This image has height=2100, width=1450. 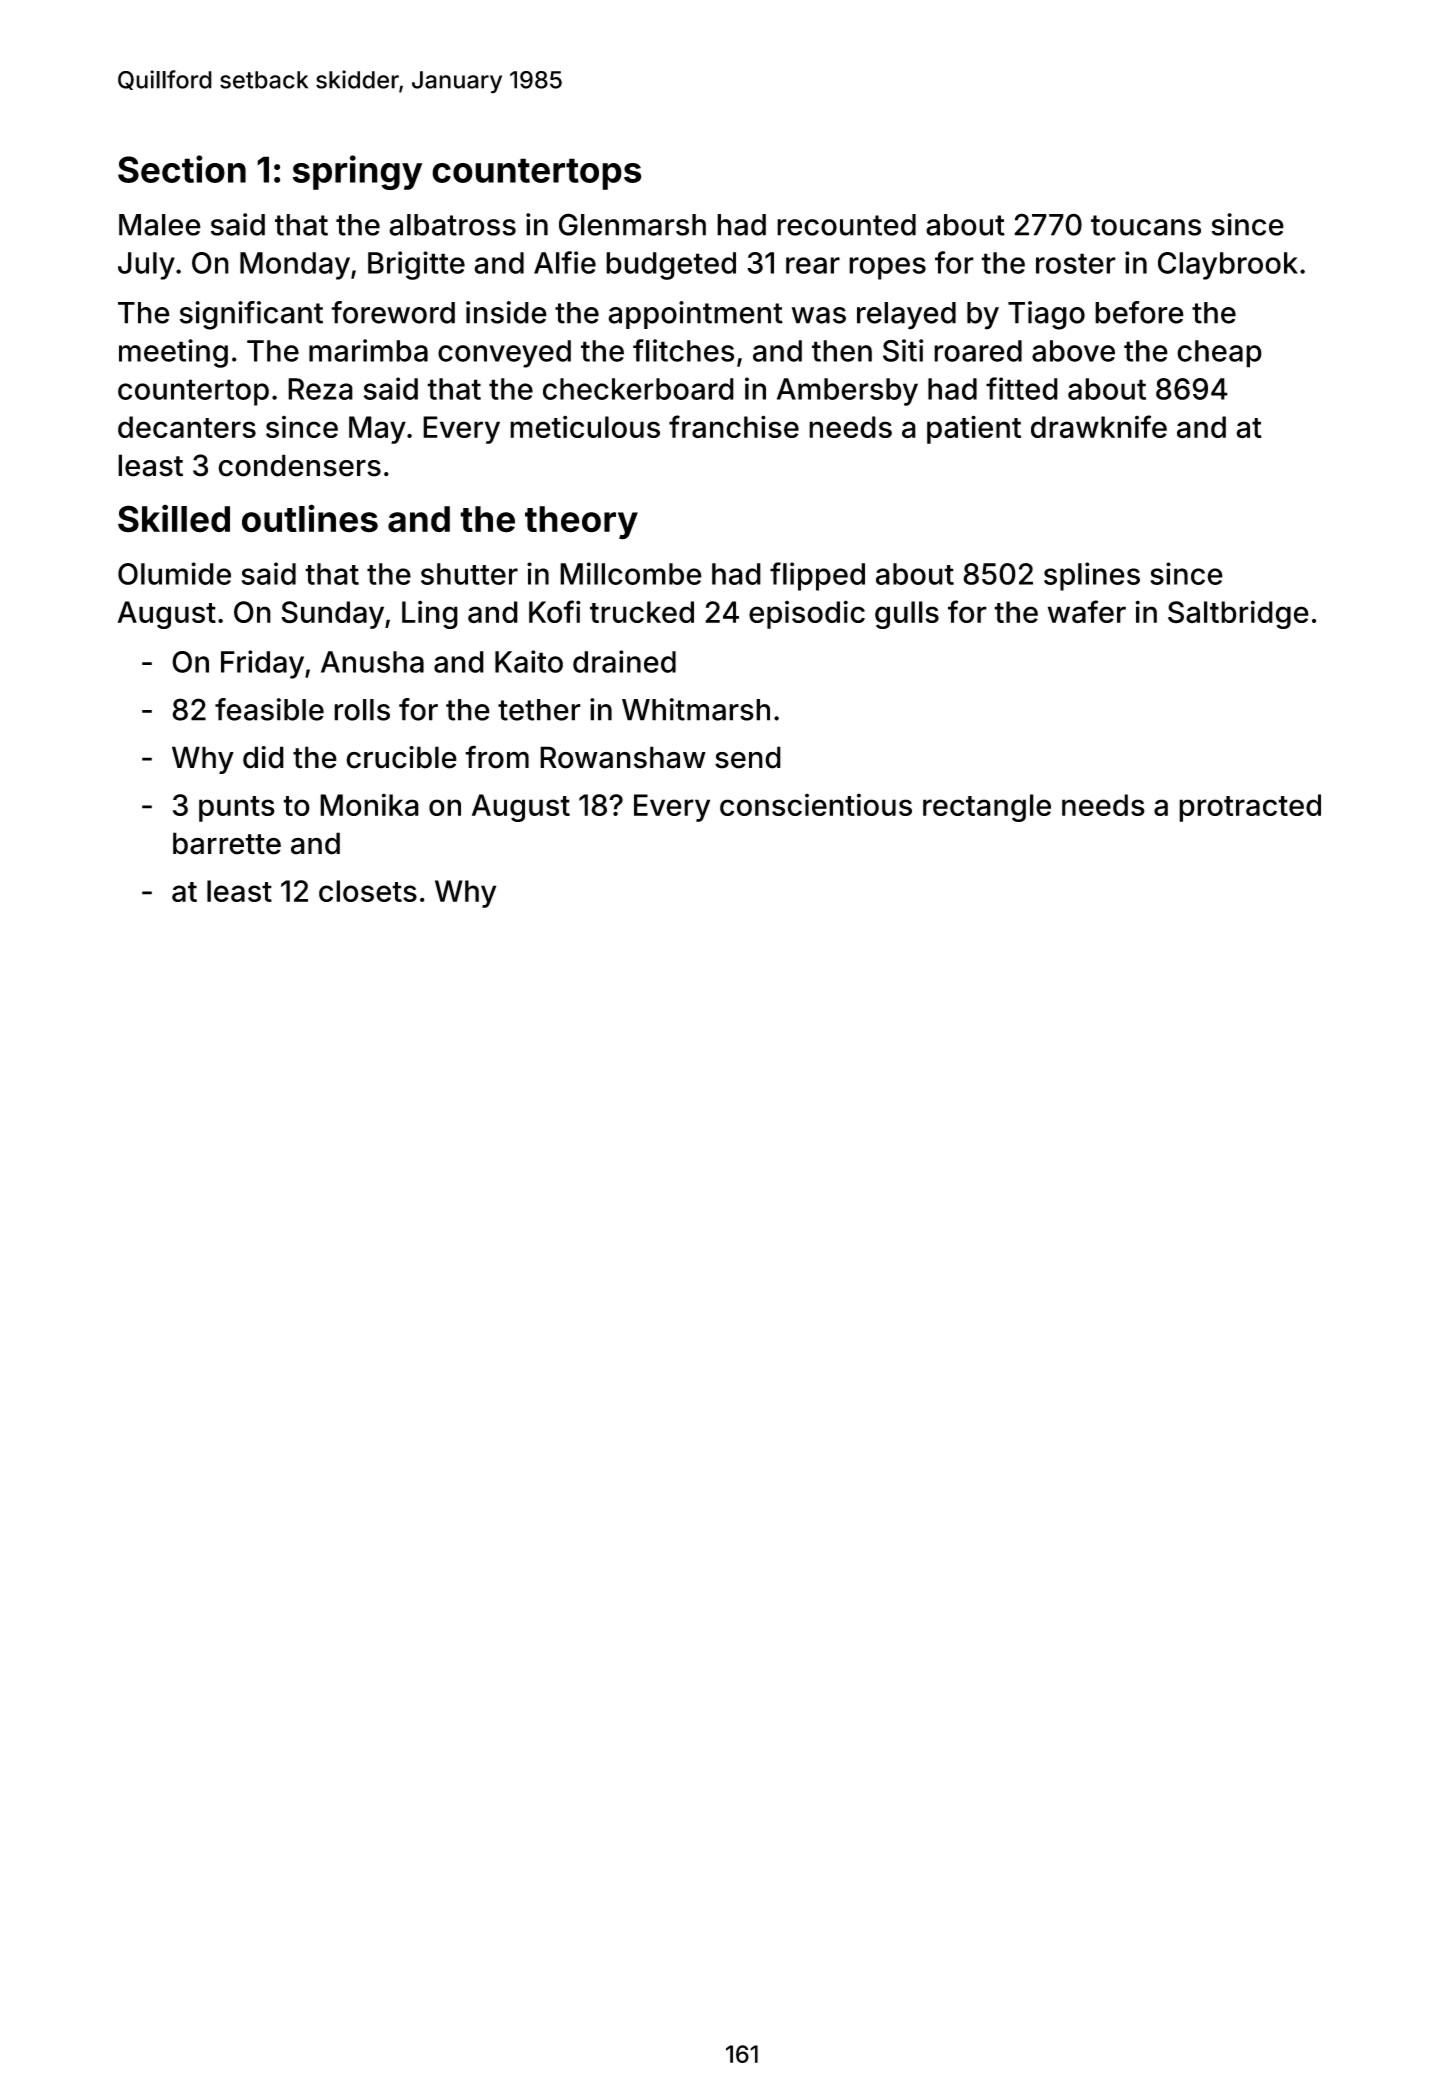 What do you see at coordinates (816, 804) in the image?
I see `conscientious` at bounding box center [816, 804].
